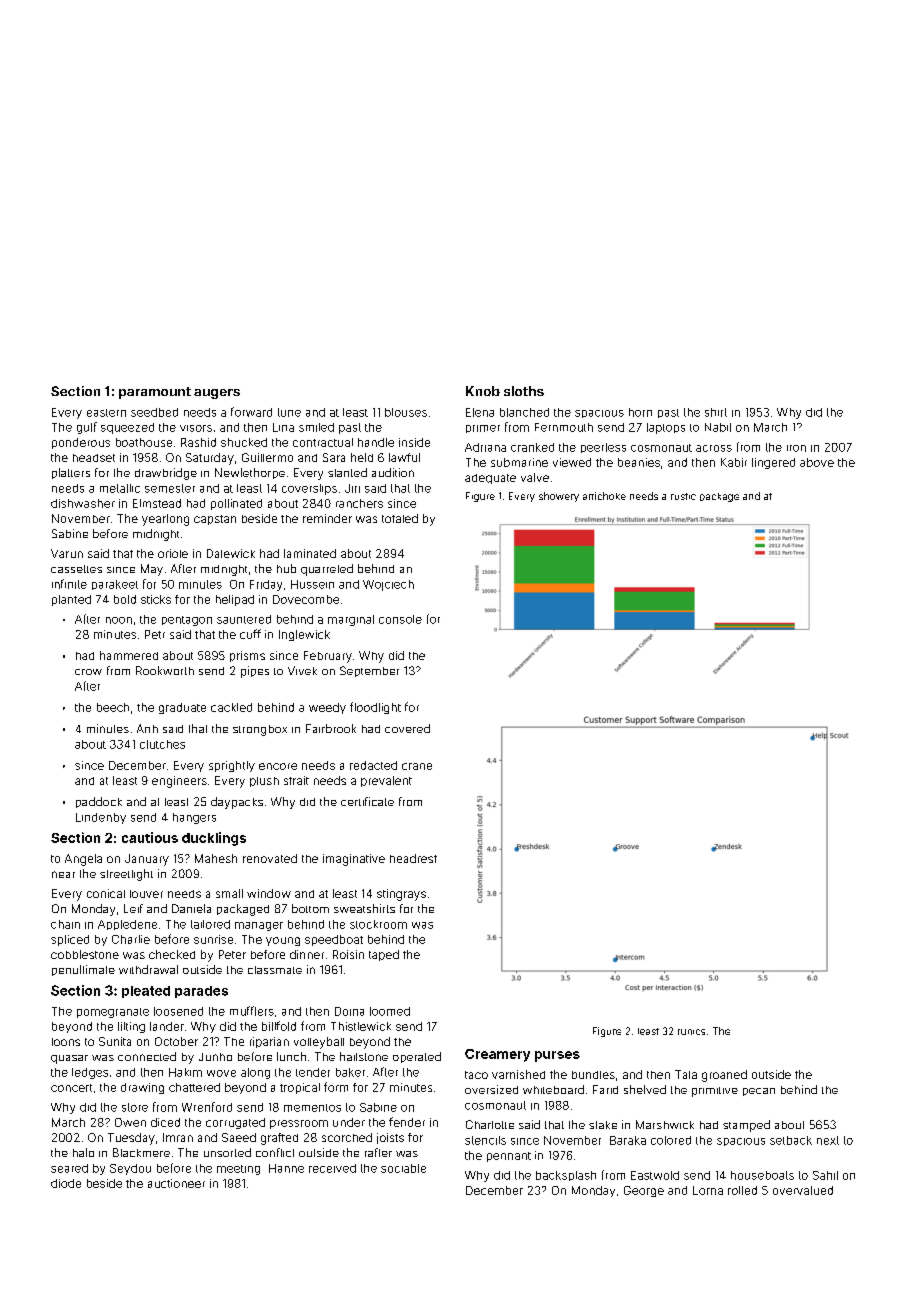 Image resolution: width=908 pixels, height=1316 pixels. Describe the element at coordinates (485, 447) in the document. I see `Adriana` at that location.
